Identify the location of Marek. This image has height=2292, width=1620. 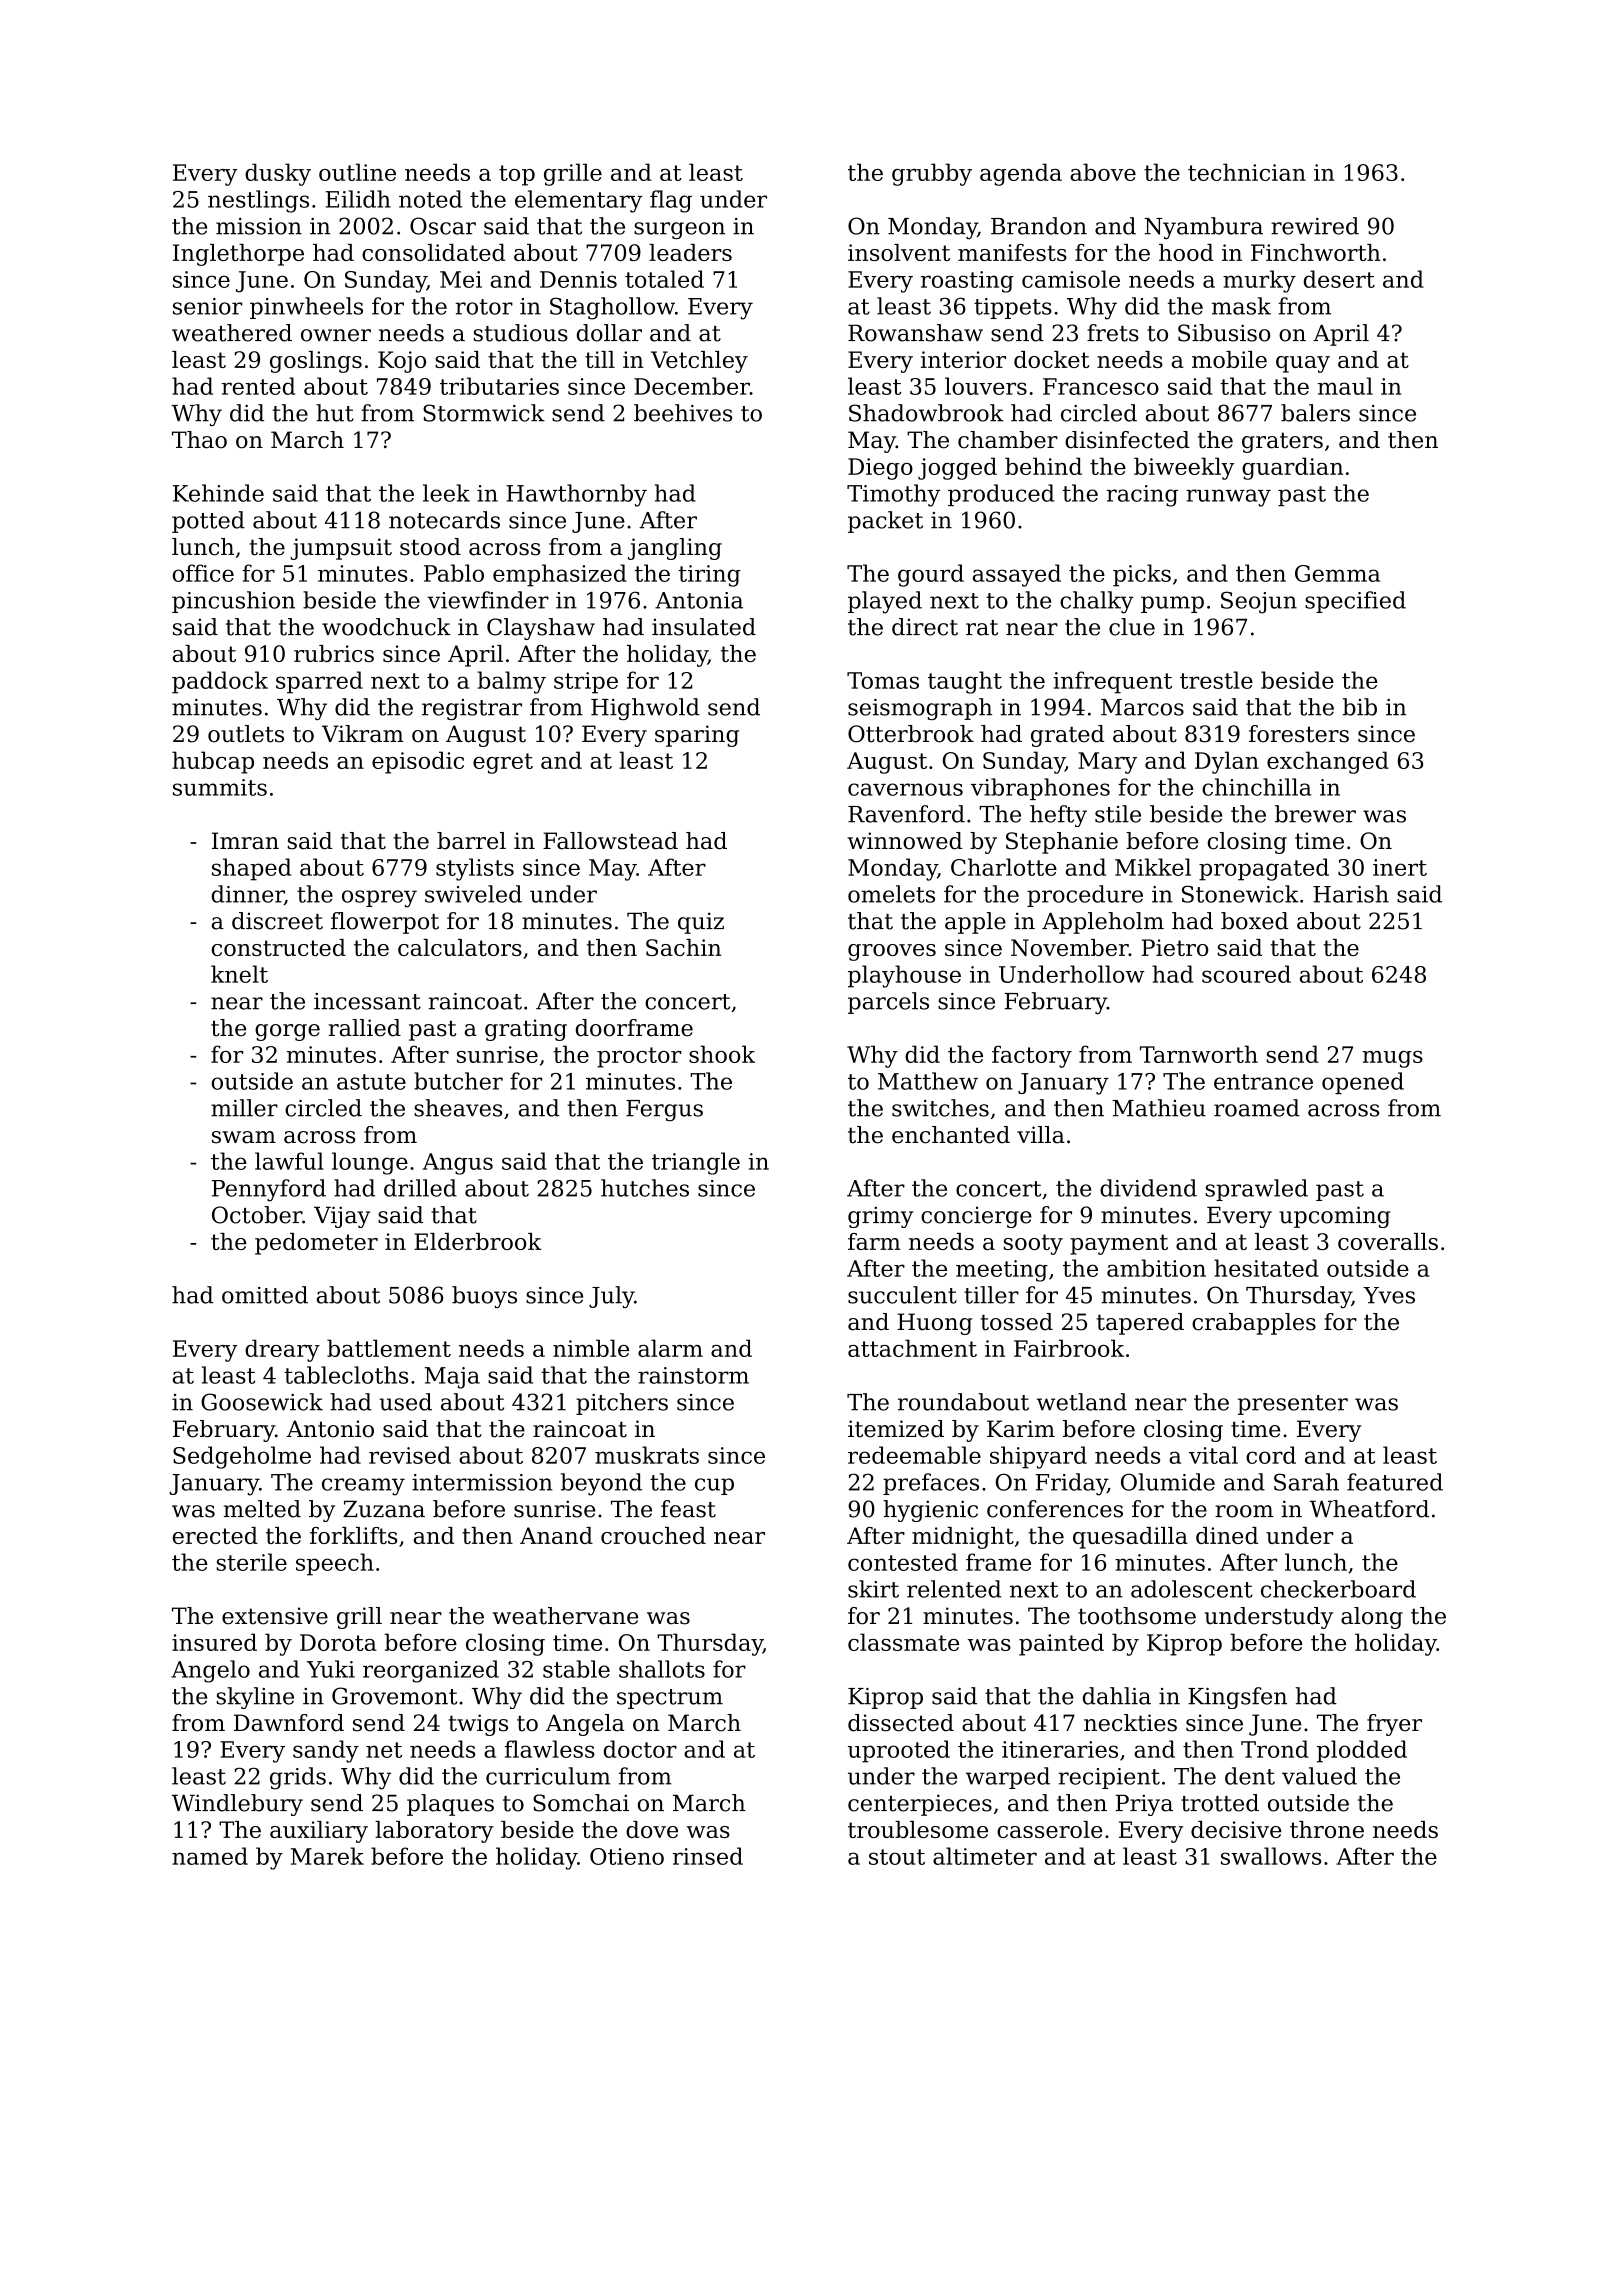
(327, 1856).
